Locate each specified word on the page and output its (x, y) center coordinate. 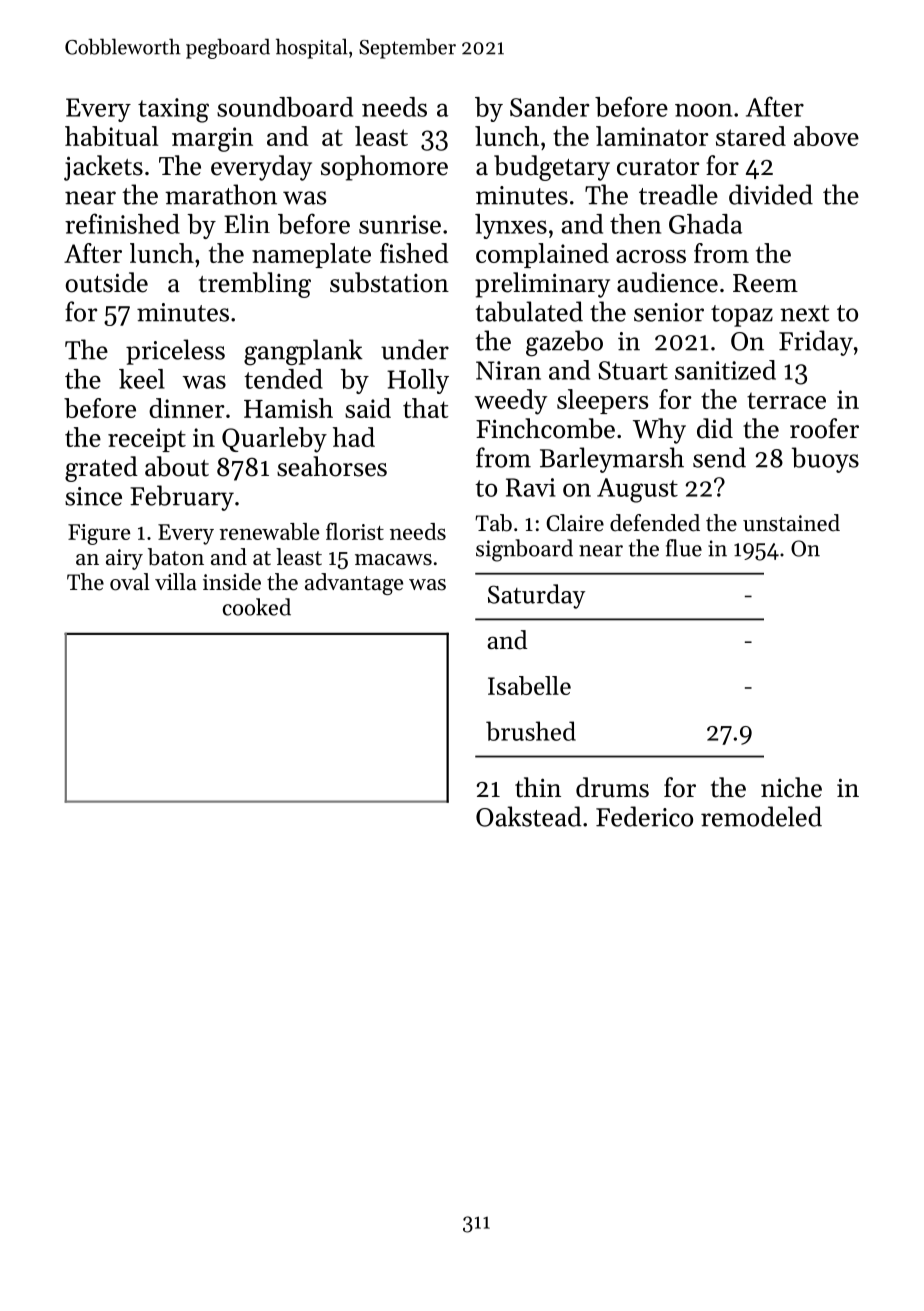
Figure (99, 534)
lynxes (511, 226)
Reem (765, 283)
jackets (103, 168)
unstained (791, 523)
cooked (257, 607)
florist (355, 531)
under (415, 349)
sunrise (400, 224)
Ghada (705, 224)
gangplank (303, 352)
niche (791, 787)
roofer (824, 428)
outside (107, 282)
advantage (354, 584)
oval (130, 582)
